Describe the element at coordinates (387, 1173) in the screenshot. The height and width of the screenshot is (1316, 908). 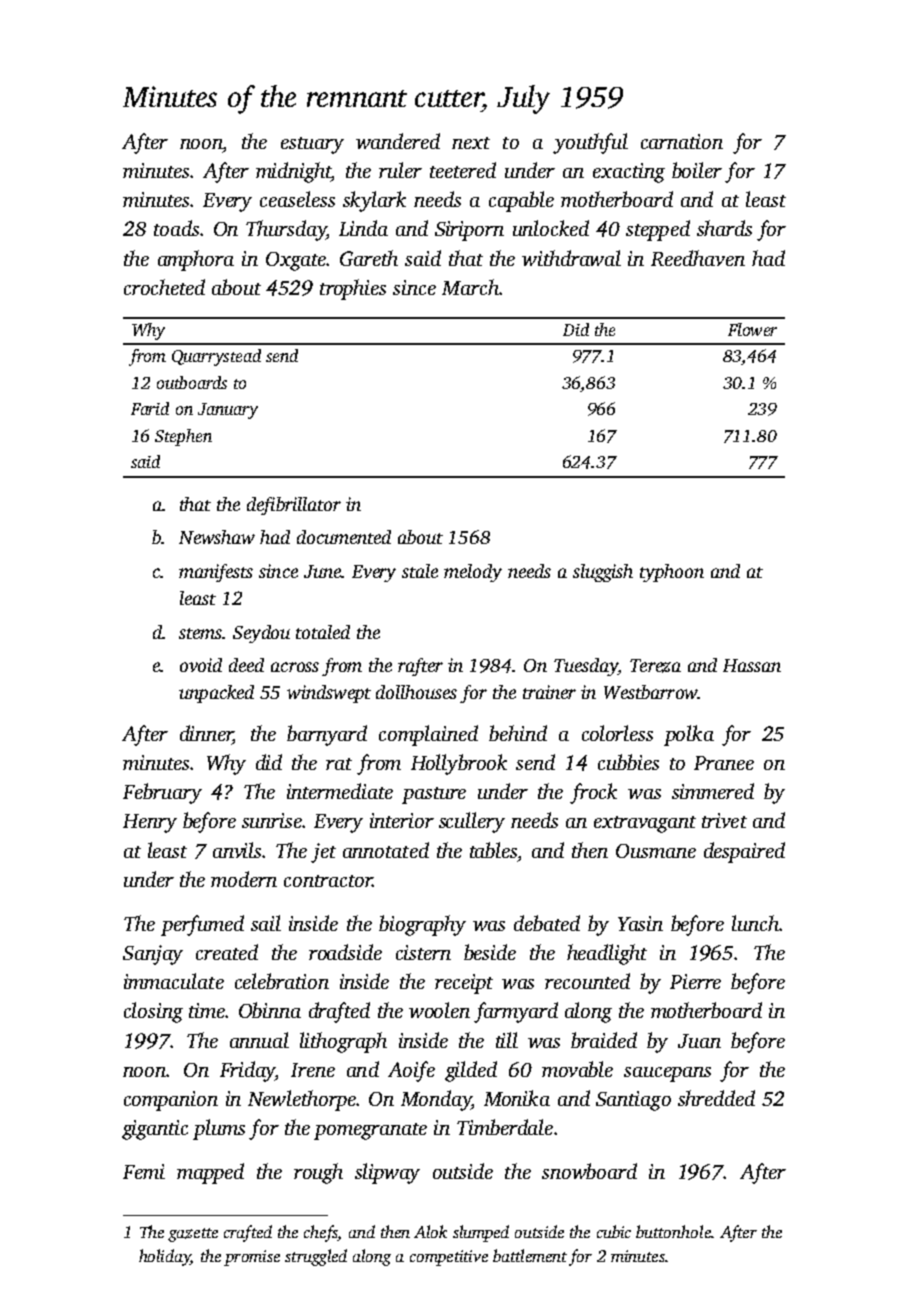
I see `slipway` at that location.
